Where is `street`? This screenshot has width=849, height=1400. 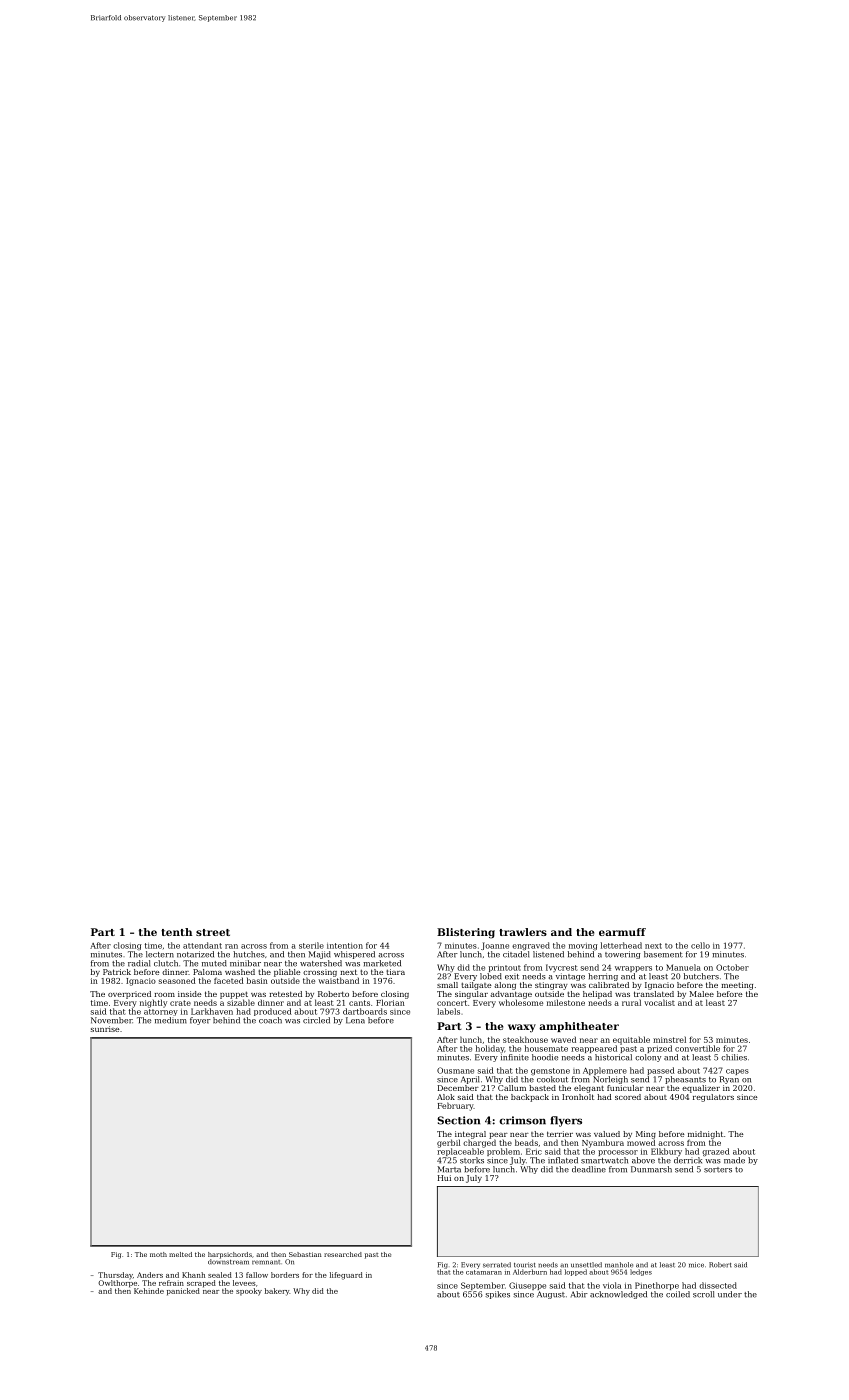 street is located at coordinates (213, 932).
